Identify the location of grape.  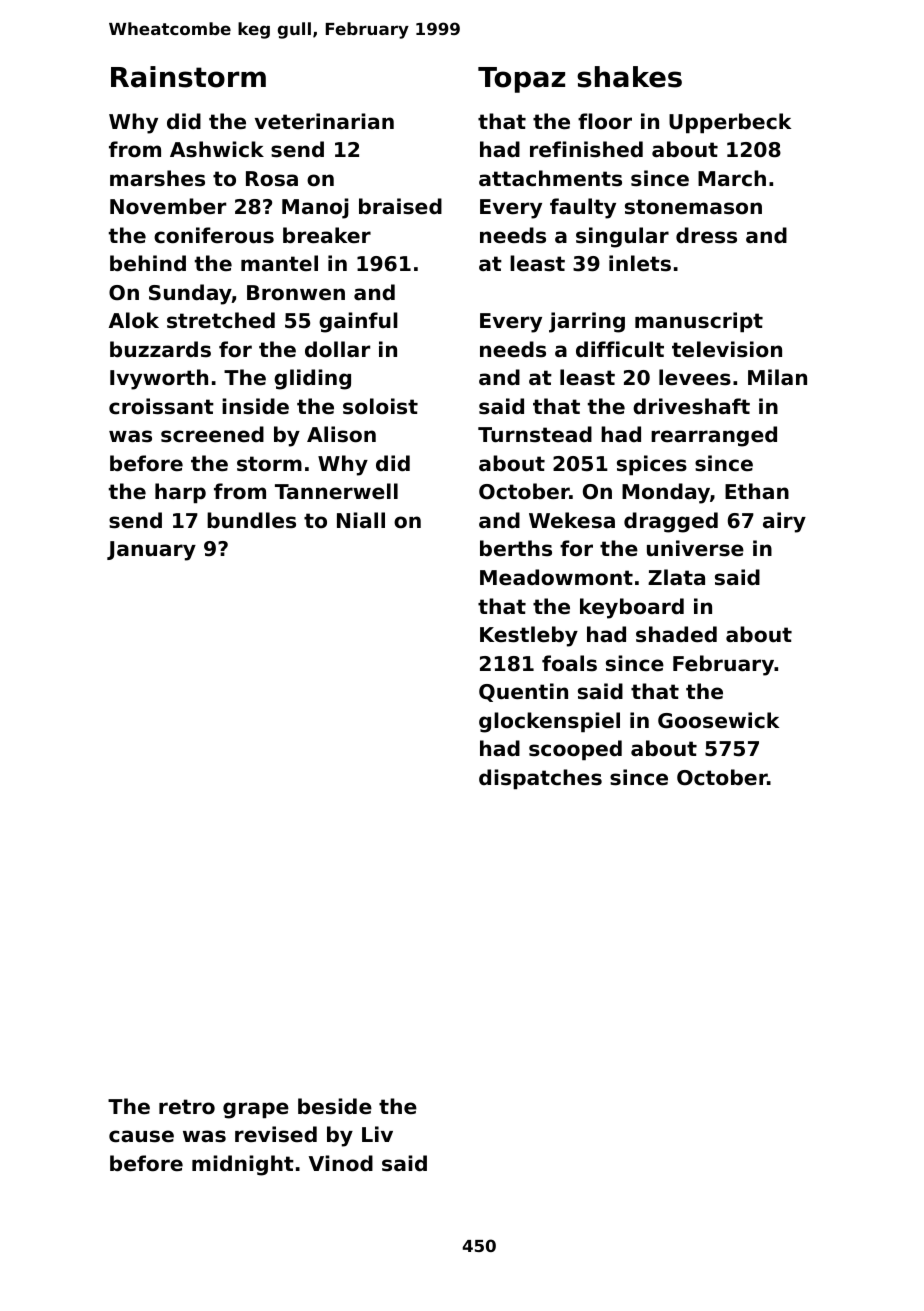
(256, 1110).
